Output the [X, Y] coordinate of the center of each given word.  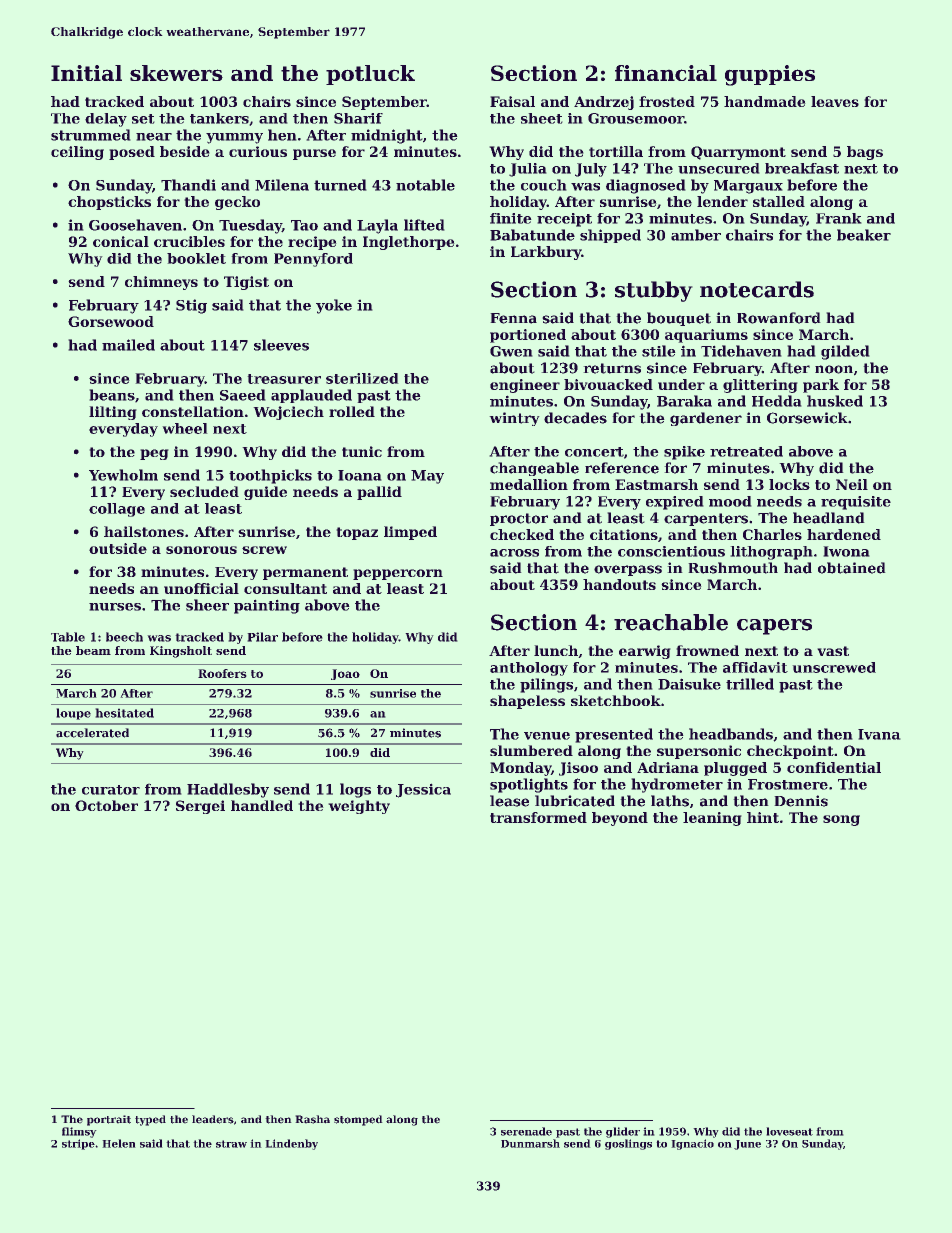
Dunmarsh [530, 1143]
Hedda [776, 401]
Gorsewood [111, 321]
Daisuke [689, 684]
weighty [359, 807]
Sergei [200, 807]
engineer [525, 386]
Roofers [222, 673]
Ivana [879, 734]
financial [666, 73]
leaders [213, 1119]
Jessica [423, 791]
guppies [770, 75]
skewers [176, 73]
